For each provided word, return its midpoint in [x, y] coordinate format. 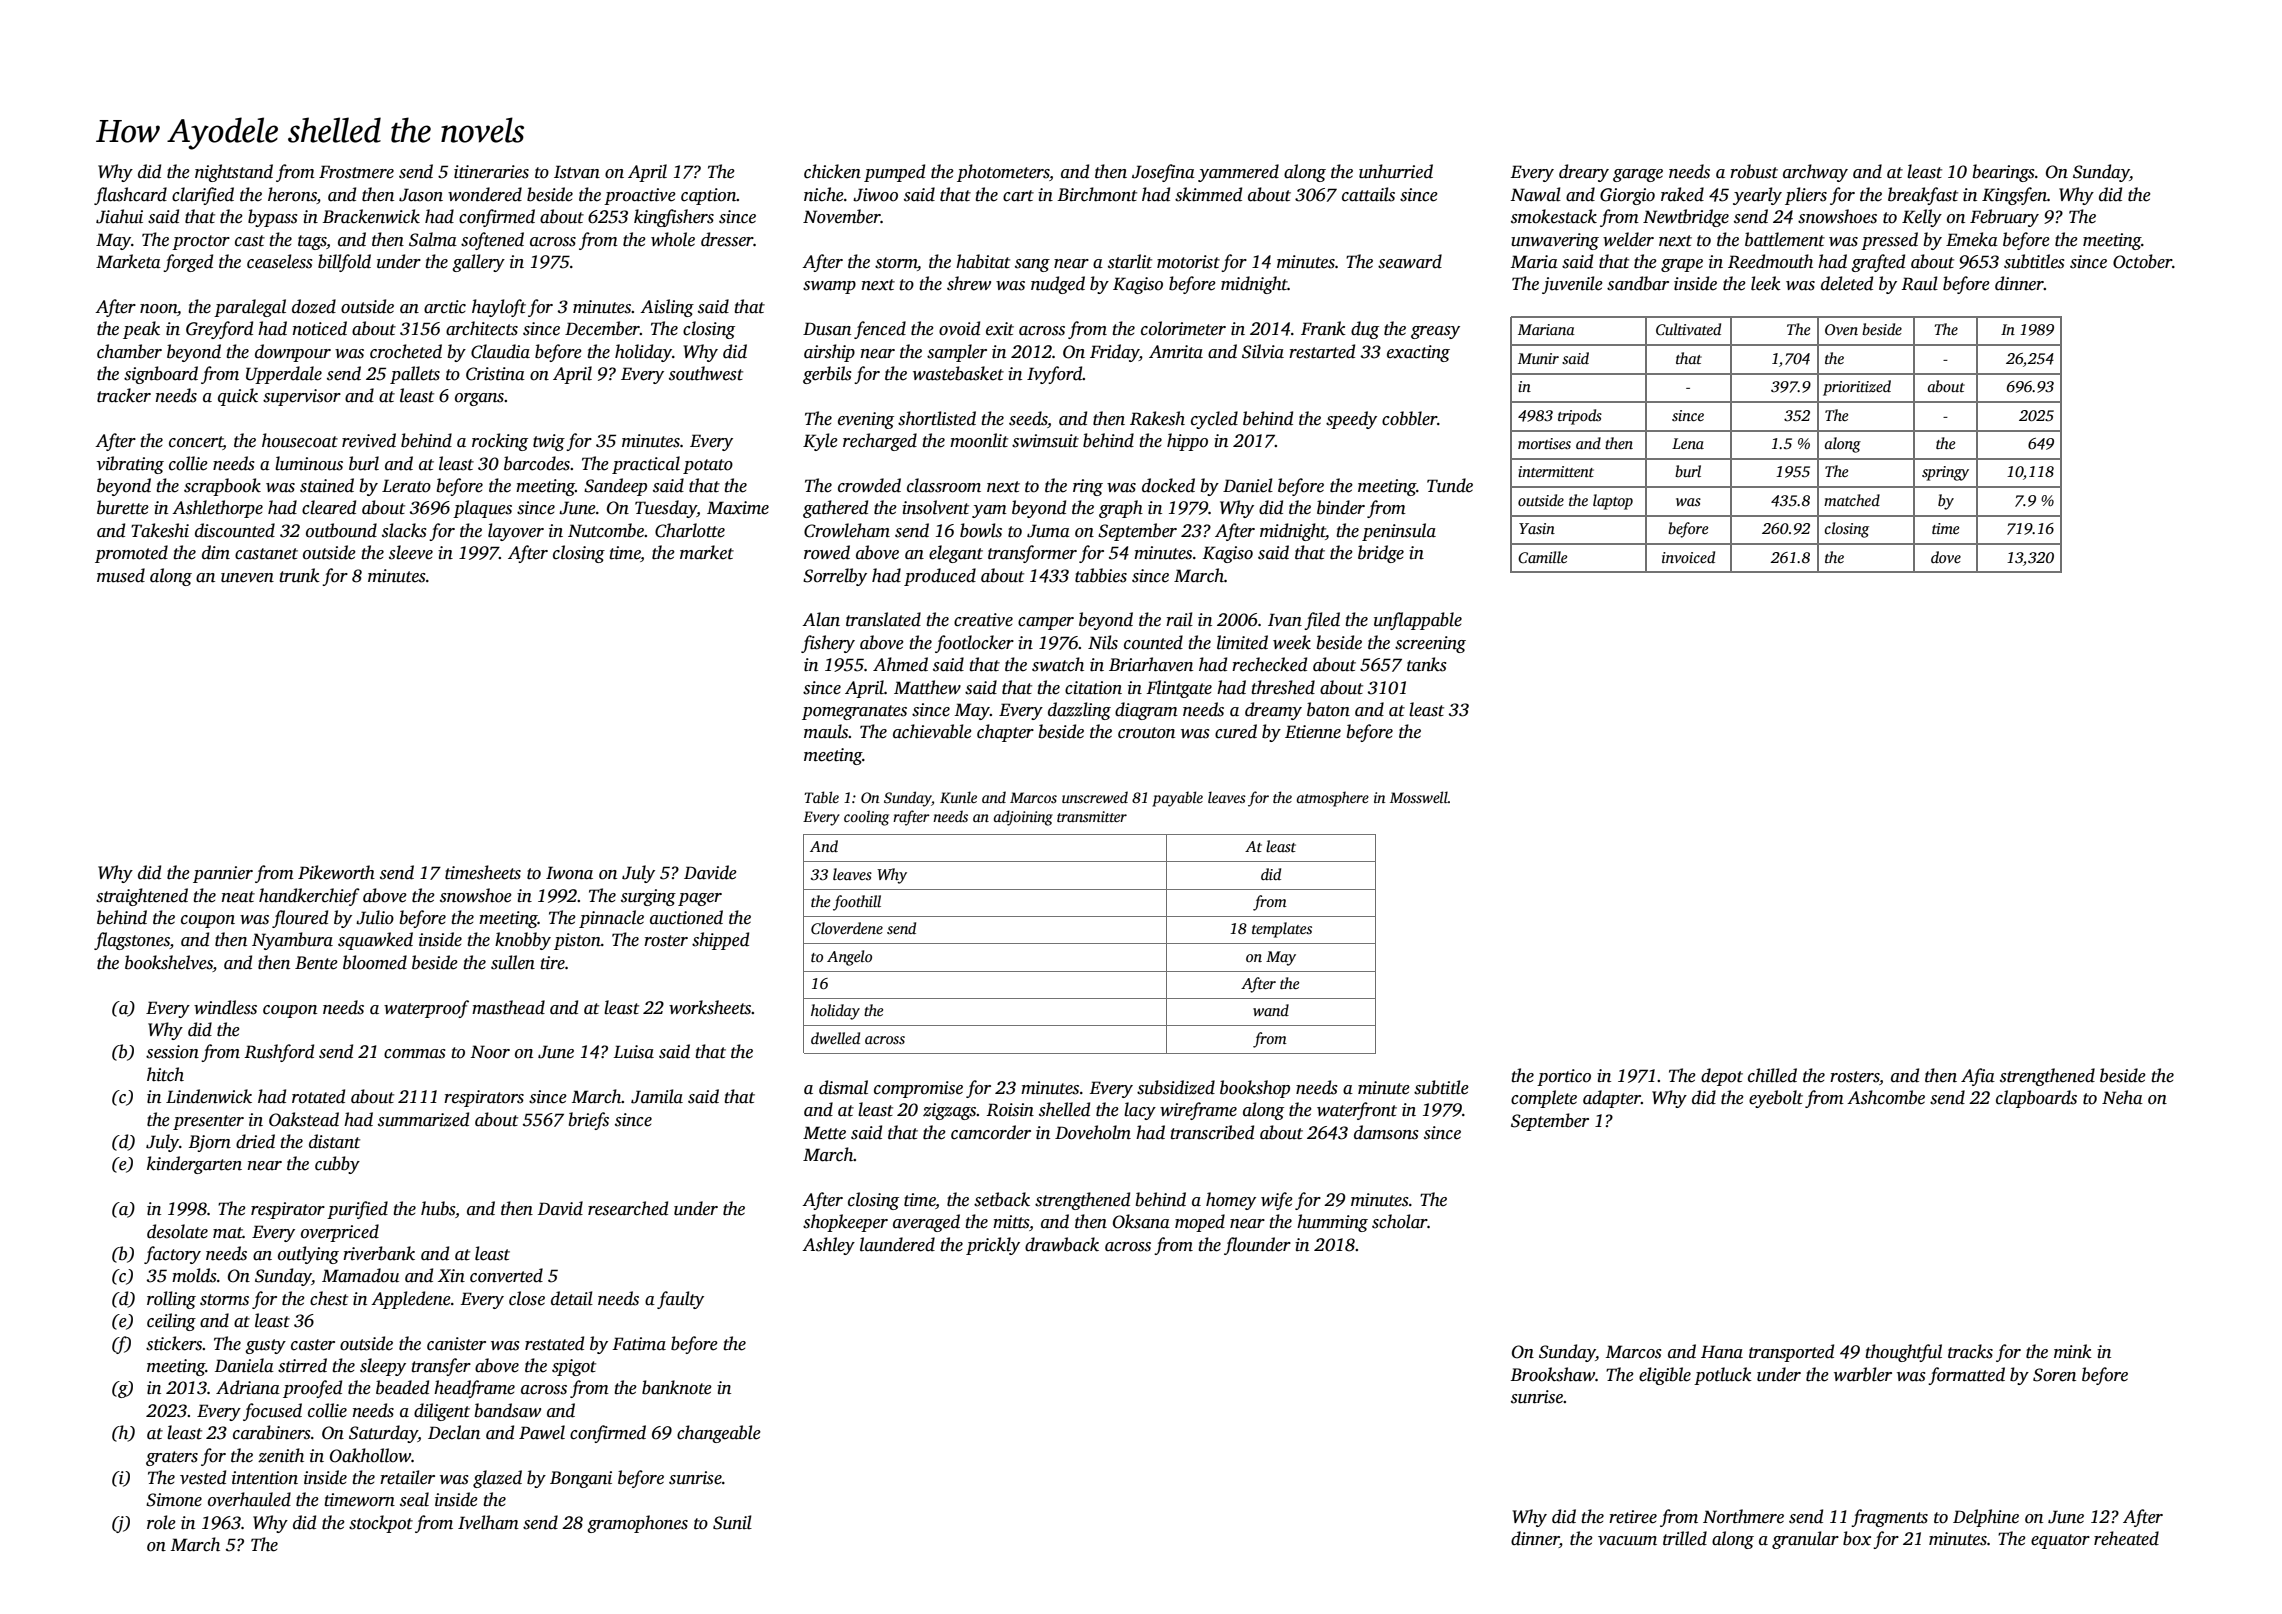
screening [1430, 644]
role [161, 1522]
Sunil [732, 1522]
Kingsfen [2014, 196]
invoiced [1688, 557]
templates [1282, 930]
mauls [826, 731]
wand [1271, 1010]
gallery [478, 263]
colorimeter [1183, 328]
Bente [316, 963]
